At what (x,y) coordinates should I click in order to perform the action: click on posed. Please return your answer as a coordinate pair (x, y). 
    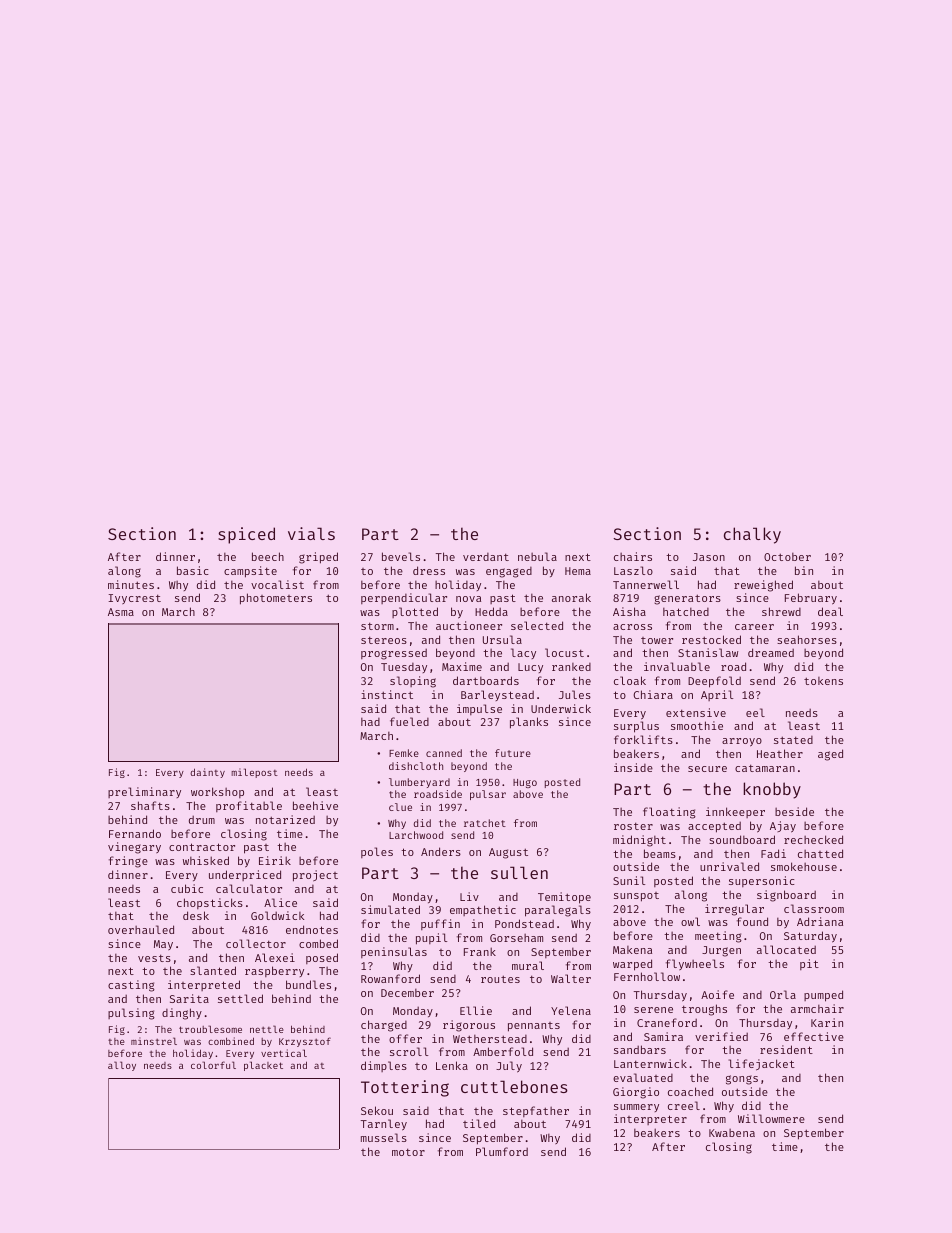
    Looking at the image, I should click on (322, 958).
